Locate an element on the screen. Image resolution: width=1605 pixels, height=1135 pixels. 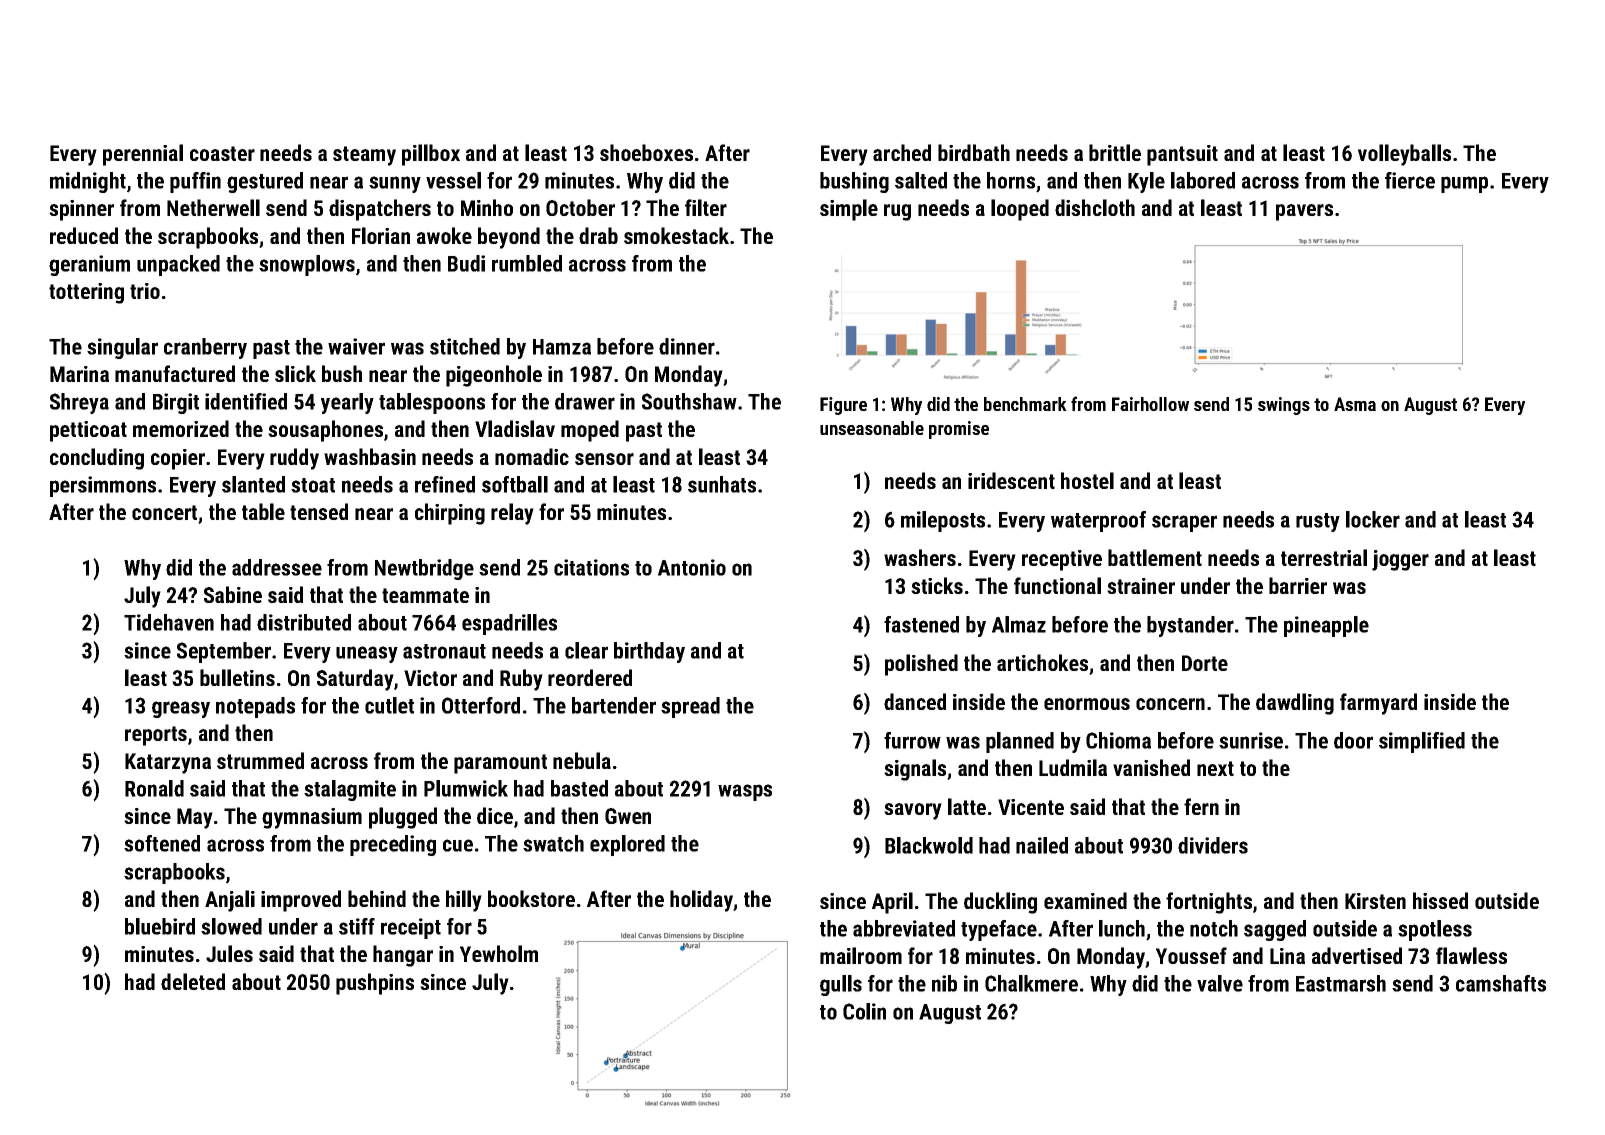
concluding is located at coordinates (97, 459).
